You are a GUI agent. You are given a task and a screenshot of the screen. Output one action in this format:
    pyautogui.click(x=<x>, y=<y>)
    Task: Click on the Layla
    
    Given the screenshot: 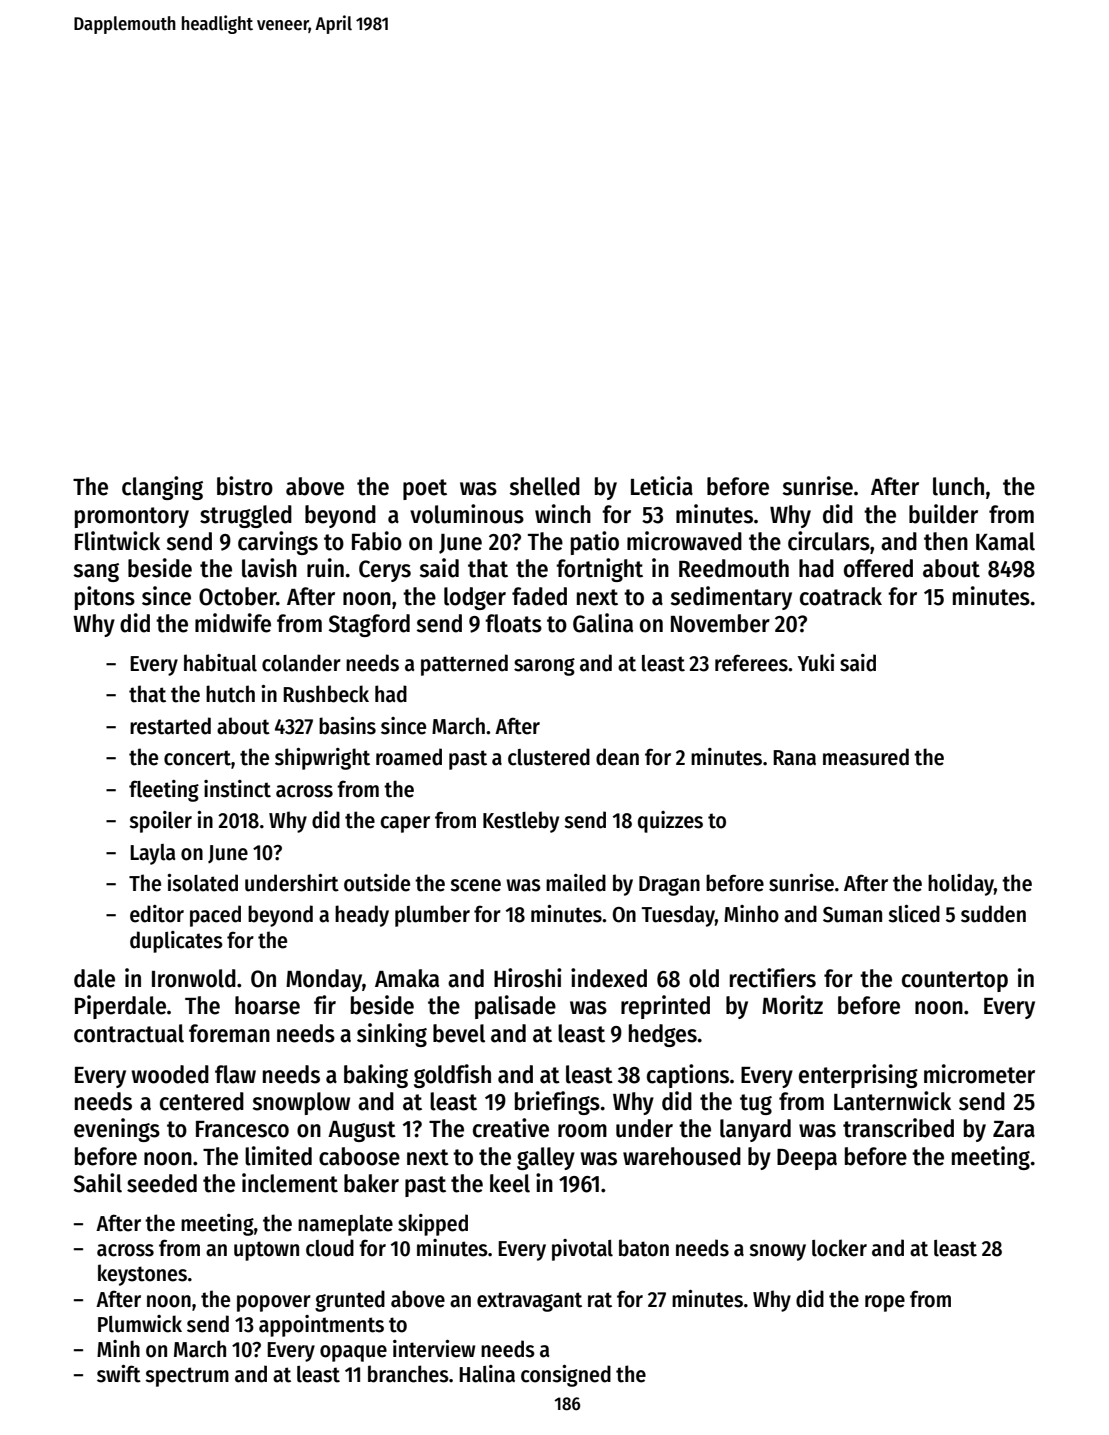 What is the action you would take?
    pyautogui.click(x=153, y=854)
